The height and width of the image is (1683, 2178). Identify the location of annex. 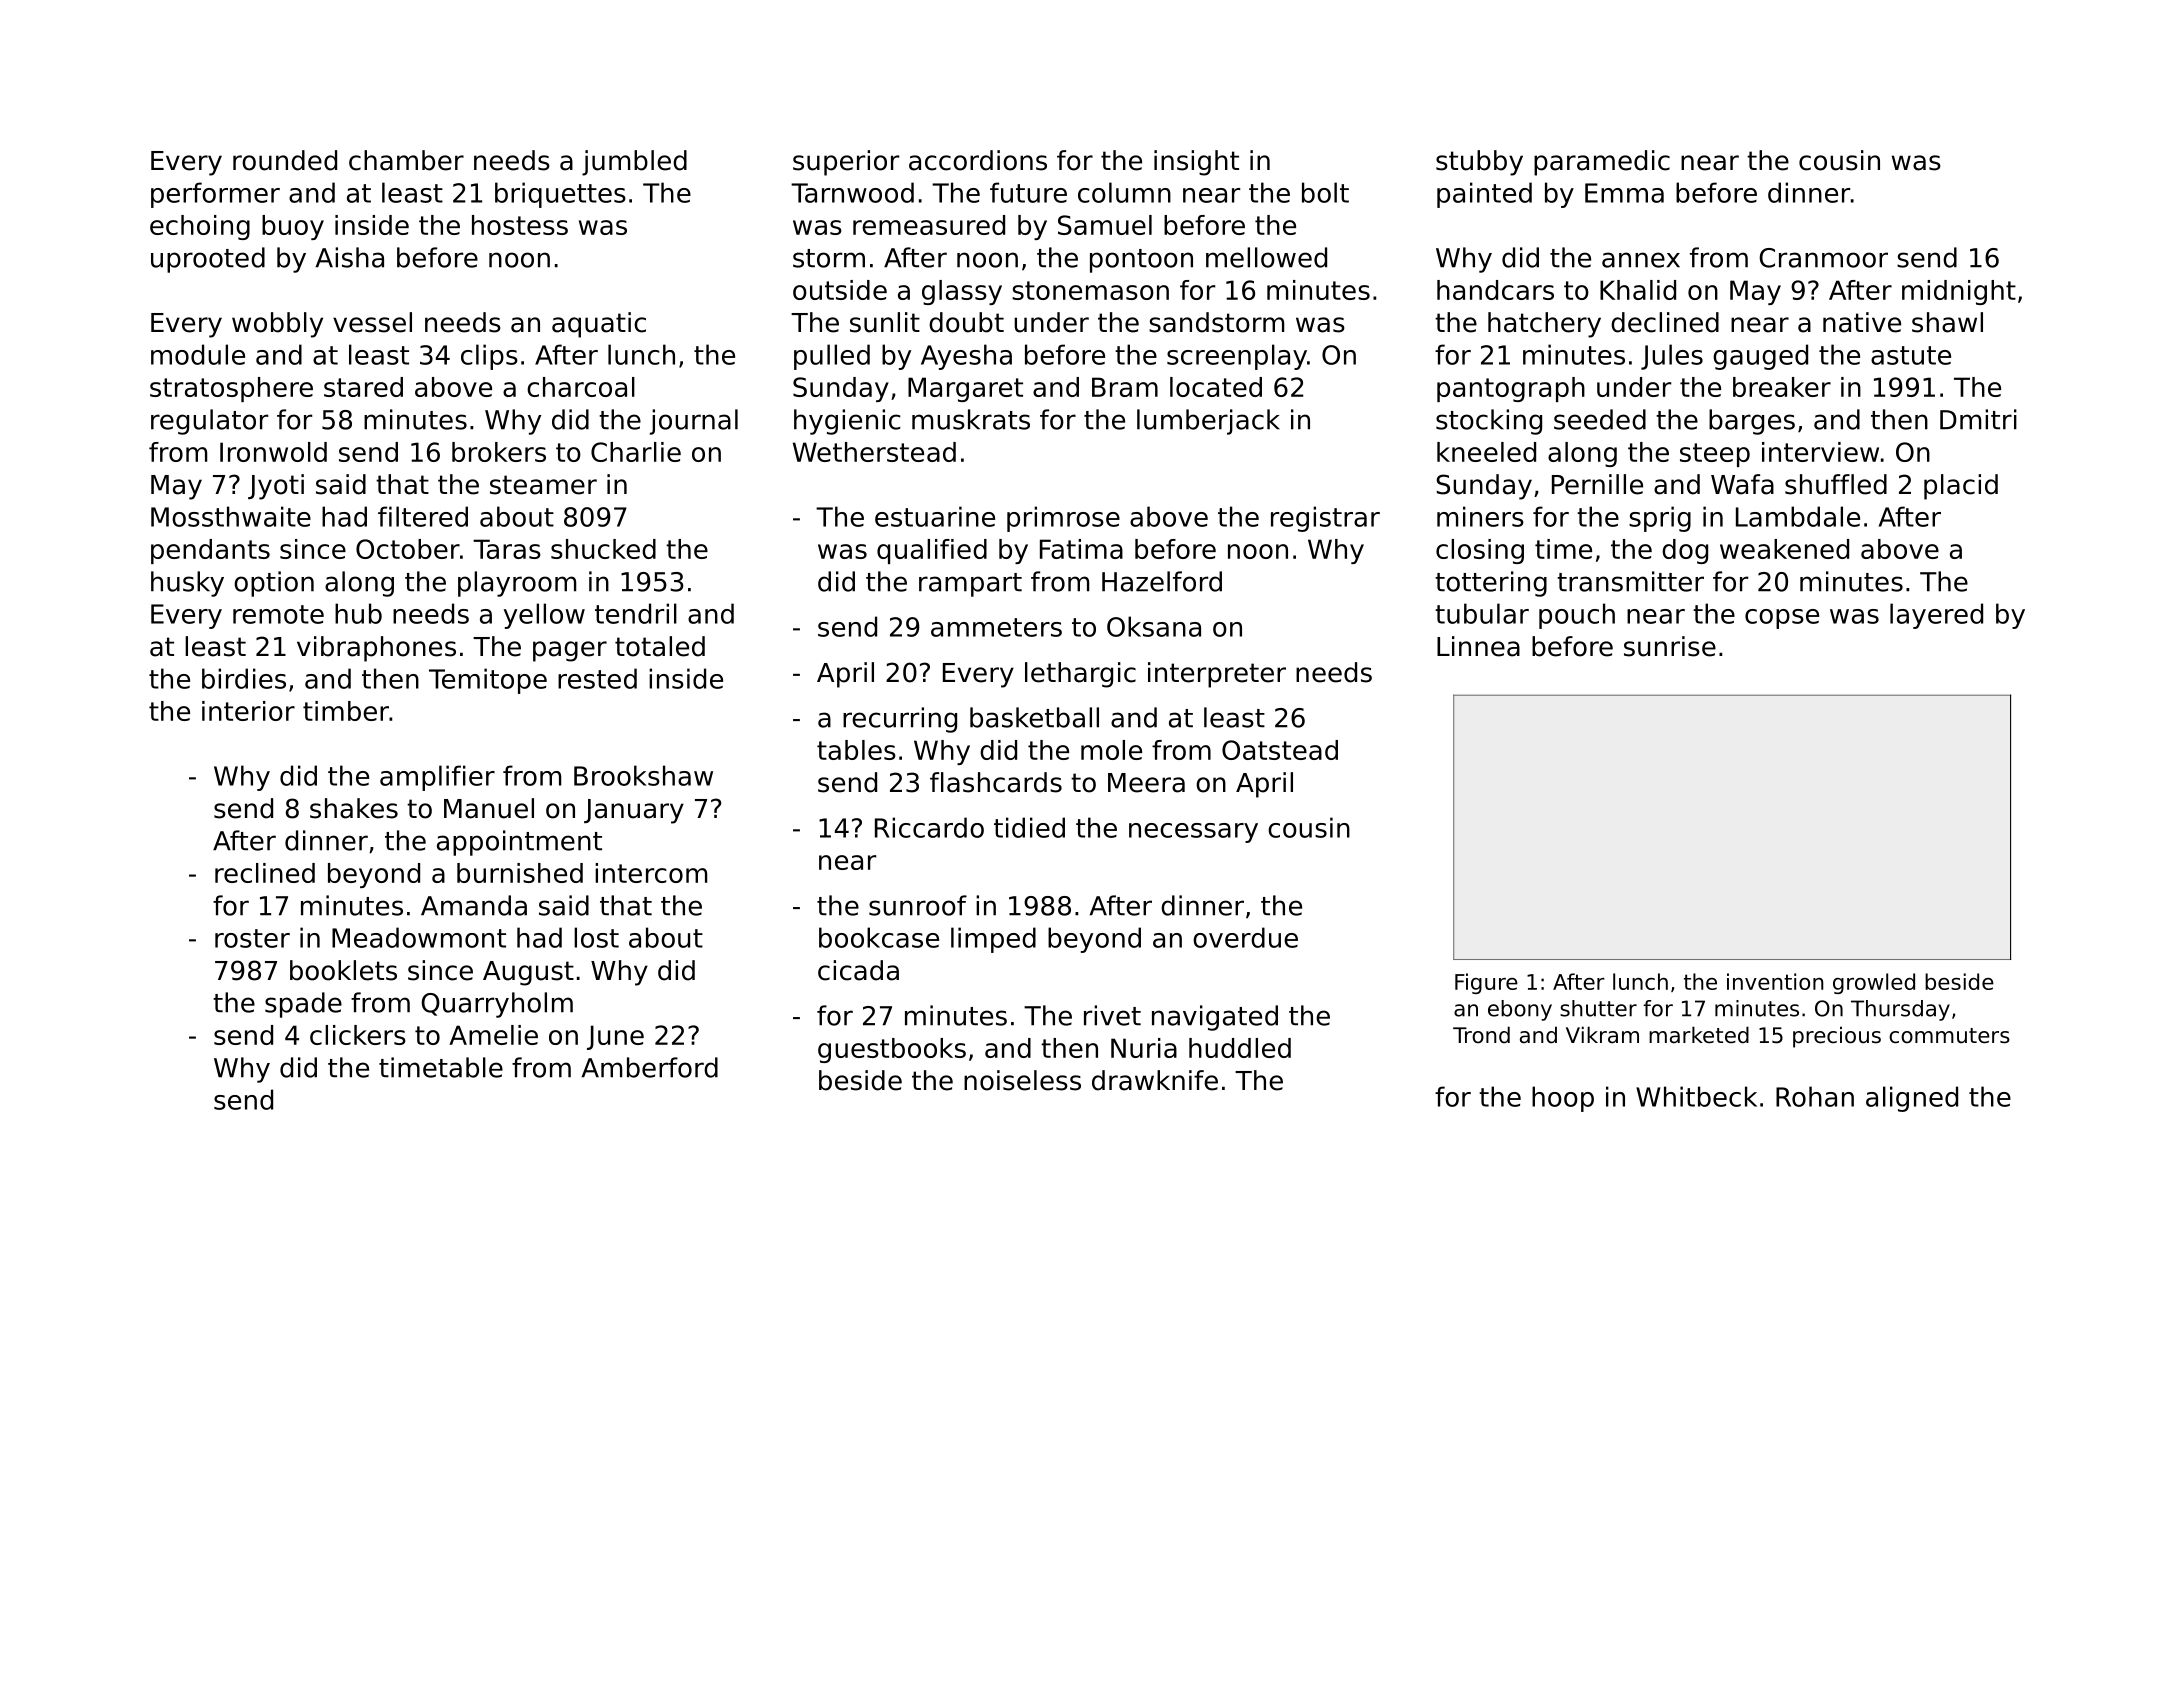
(1641, 260).
